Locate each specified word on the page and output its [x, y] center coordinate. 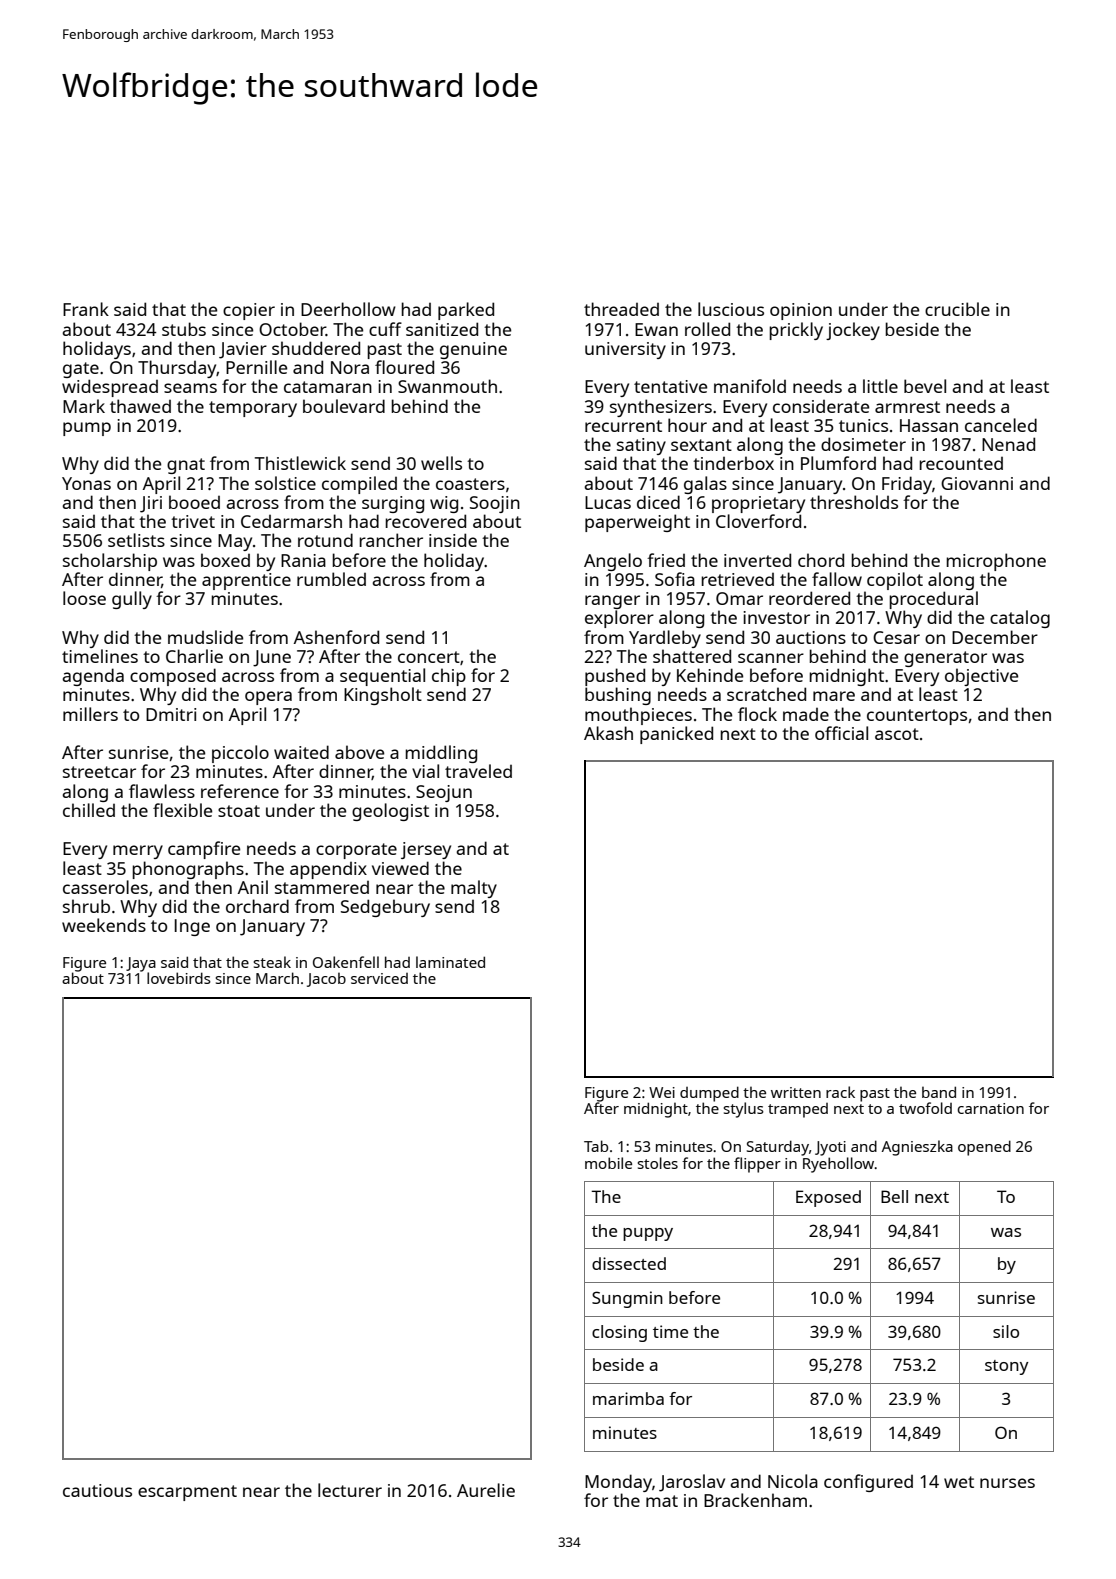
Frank [86, 309]
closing [619, 1333]
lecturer [350, 1490]
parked [466, 311]
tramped [798, 1110]
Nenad [1008, 444]
